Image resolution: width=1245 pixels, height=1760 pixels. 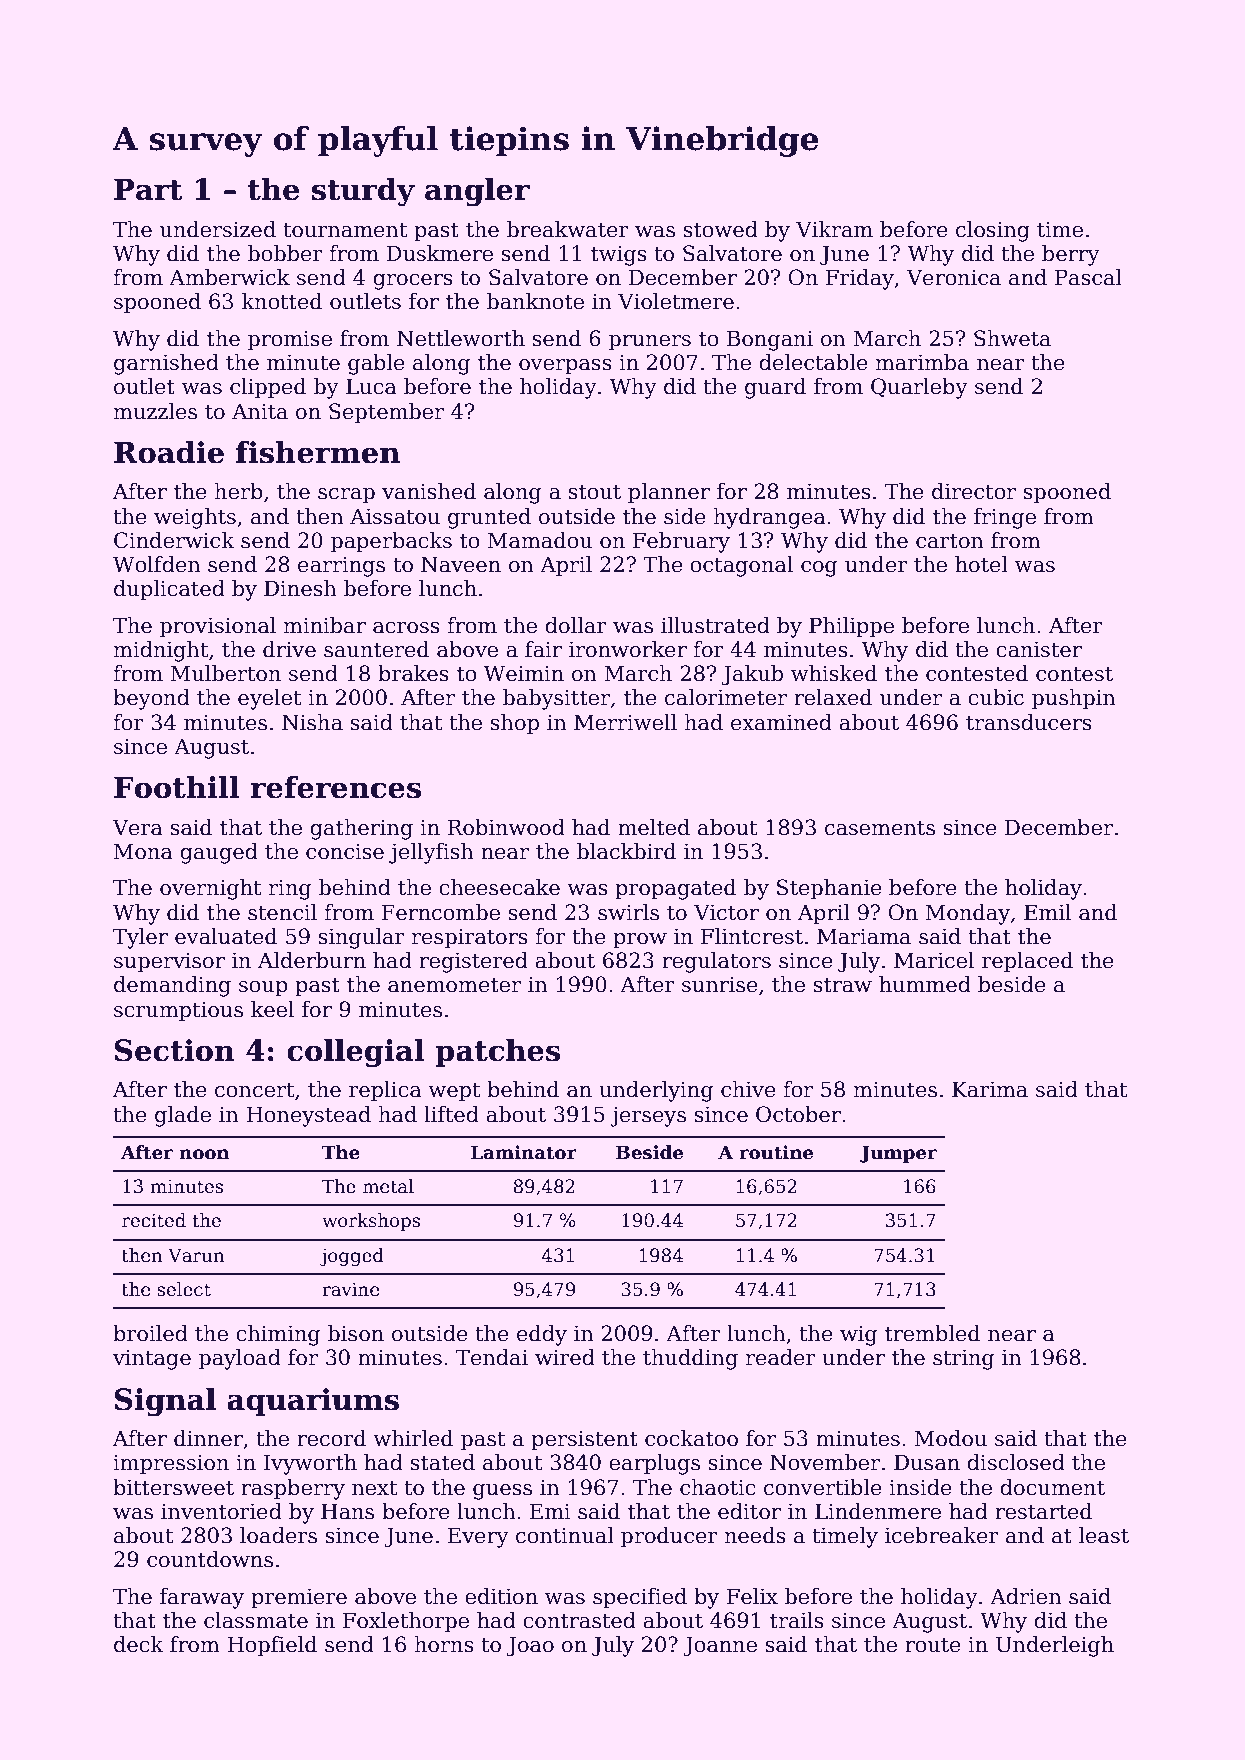 I want to click on countdowns, so click(x=210, y=1559).
